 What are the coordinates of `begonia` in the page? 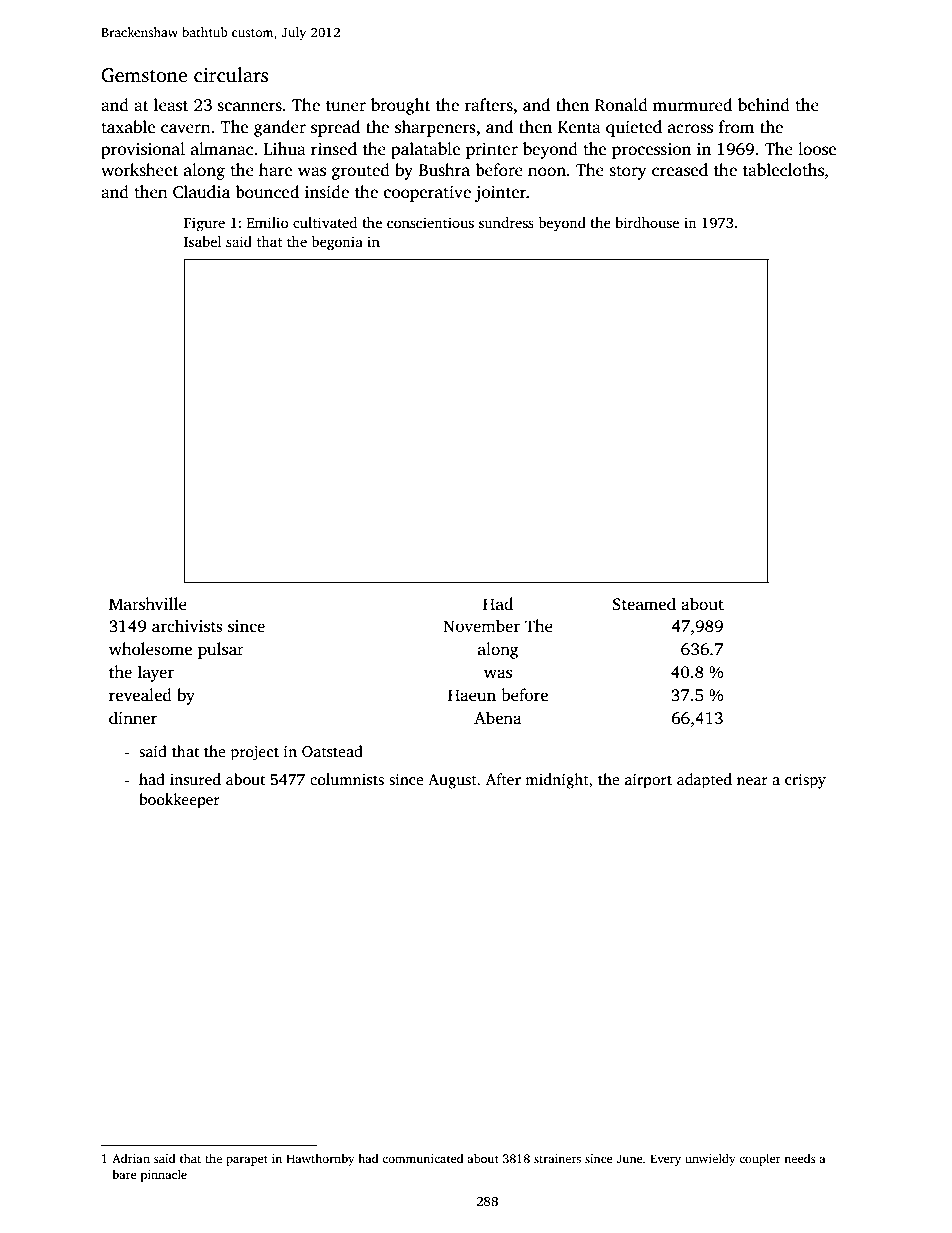 It's located at (337, 243).
